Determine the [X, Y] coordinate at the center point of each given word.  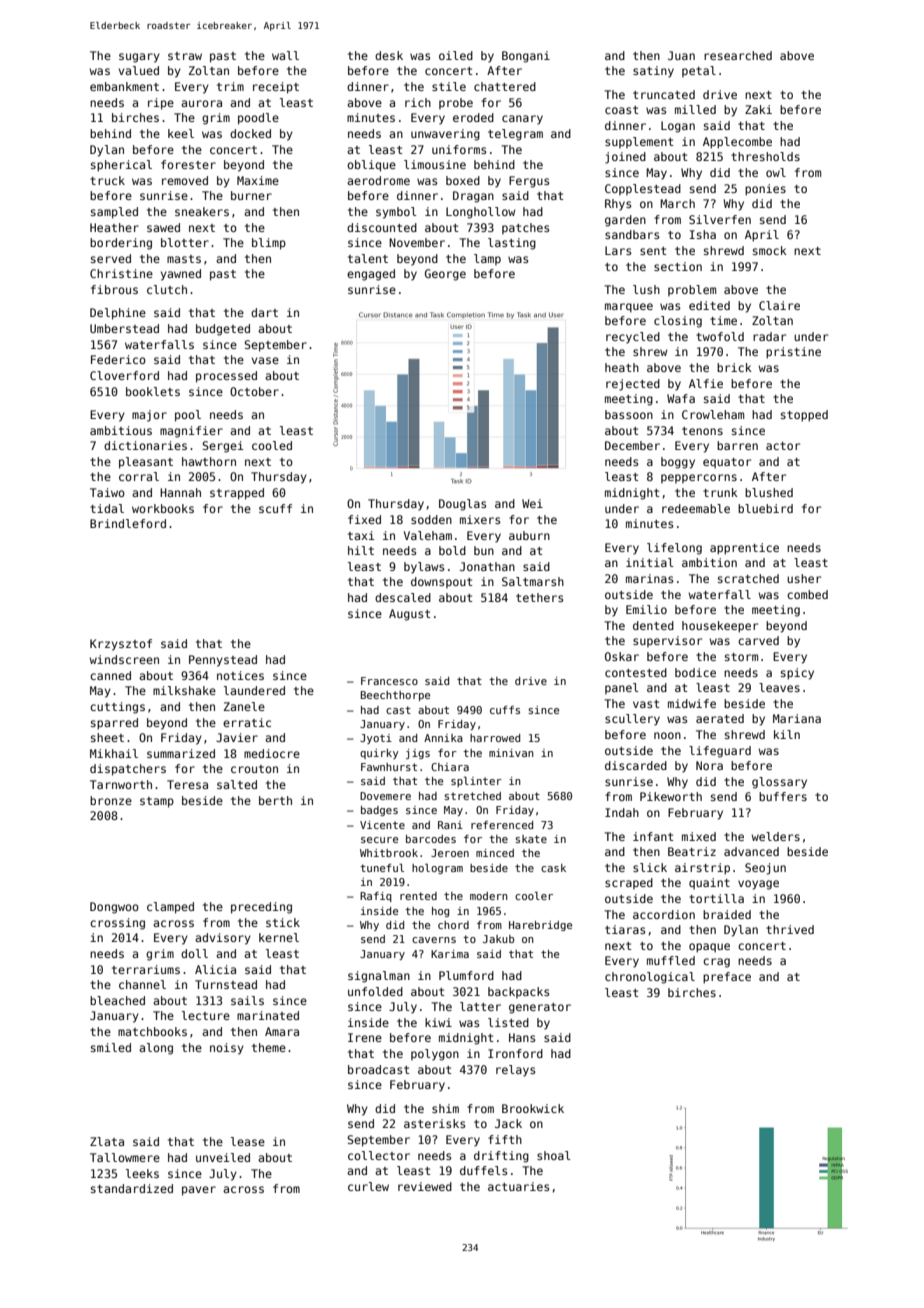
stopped [804, 416]
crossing [117, 924]
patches [525, 228]
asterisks [434, 1123]
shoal [554, 1155]
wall [285, 55]
